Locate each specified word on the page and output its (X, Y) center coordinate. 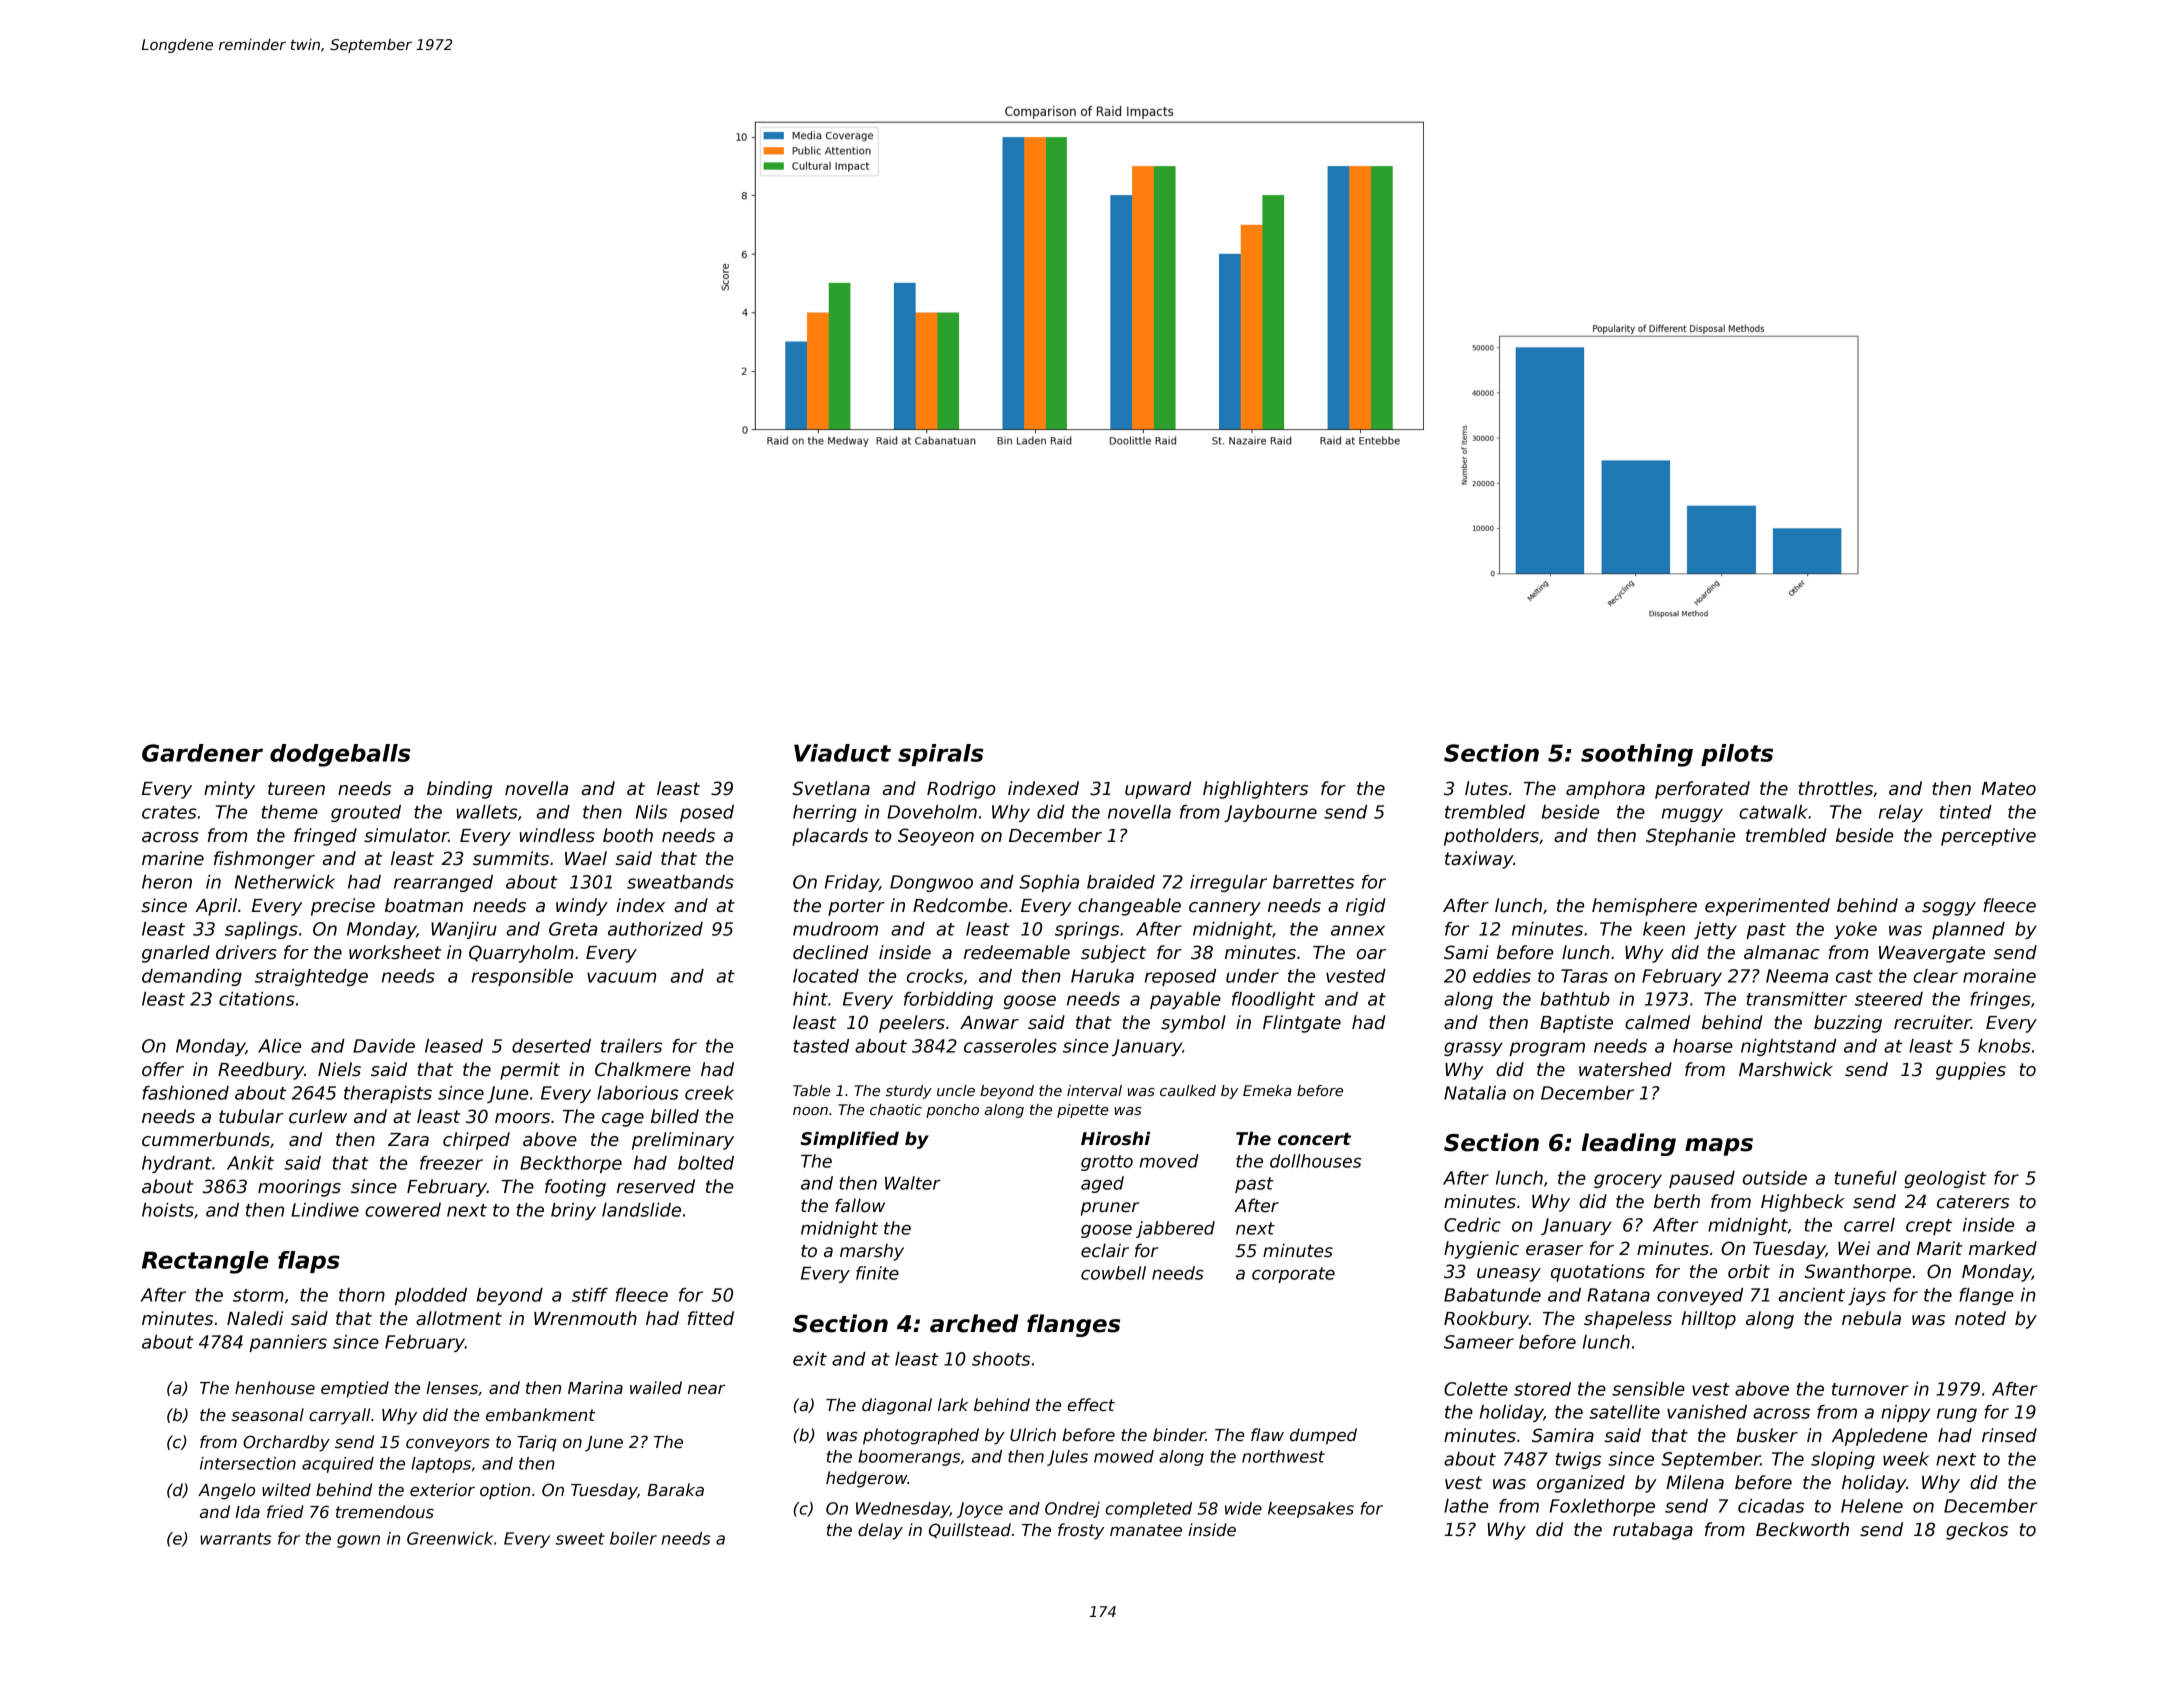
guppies (1971, 1071)
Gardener (202, 753)
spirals (940, 755)
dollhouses (1315, 1161)
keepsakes (1311, 1510)
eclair (1105, 1250)
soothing (1637, 755)
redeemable (1017, 952)
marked (2003, 1248)
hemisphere (1644, 907)
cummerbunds (206, 1139)
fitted (711, 1318)
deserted (551, 1046)
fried (285, 1512)
